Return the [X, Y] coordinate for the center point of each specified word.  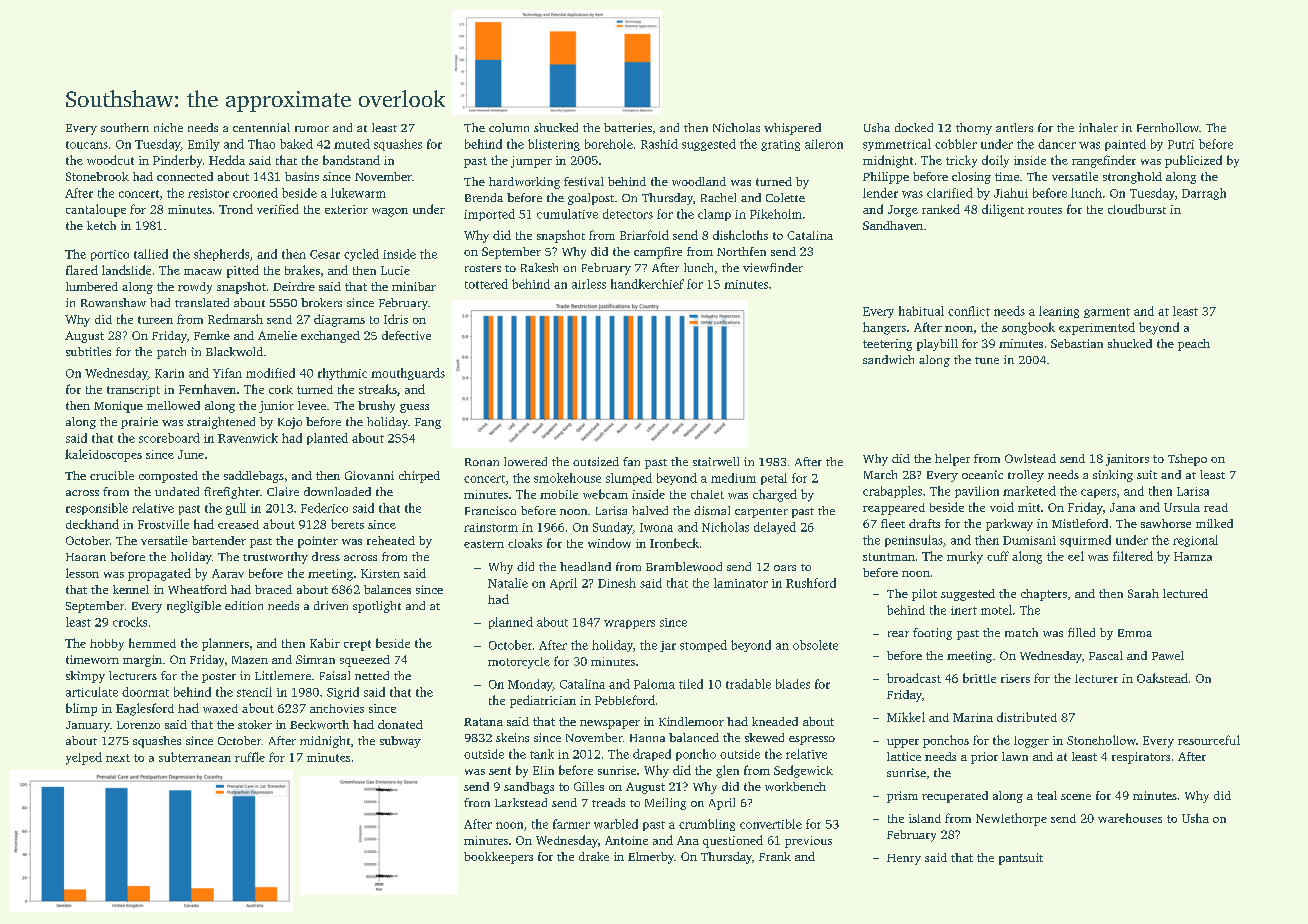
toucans [87, 145]
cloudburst [1137, 209]
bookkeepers [498, 858]
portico [110, 255]
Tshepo [1187, 460]
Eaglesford [145, 709]
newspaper [610, 724]
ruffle [250, 757]
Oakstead [1162, 678]
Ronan [482, 462]
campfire [658, 253]
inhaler [1098, 127]
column [509, 127]
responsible [97, 509]
